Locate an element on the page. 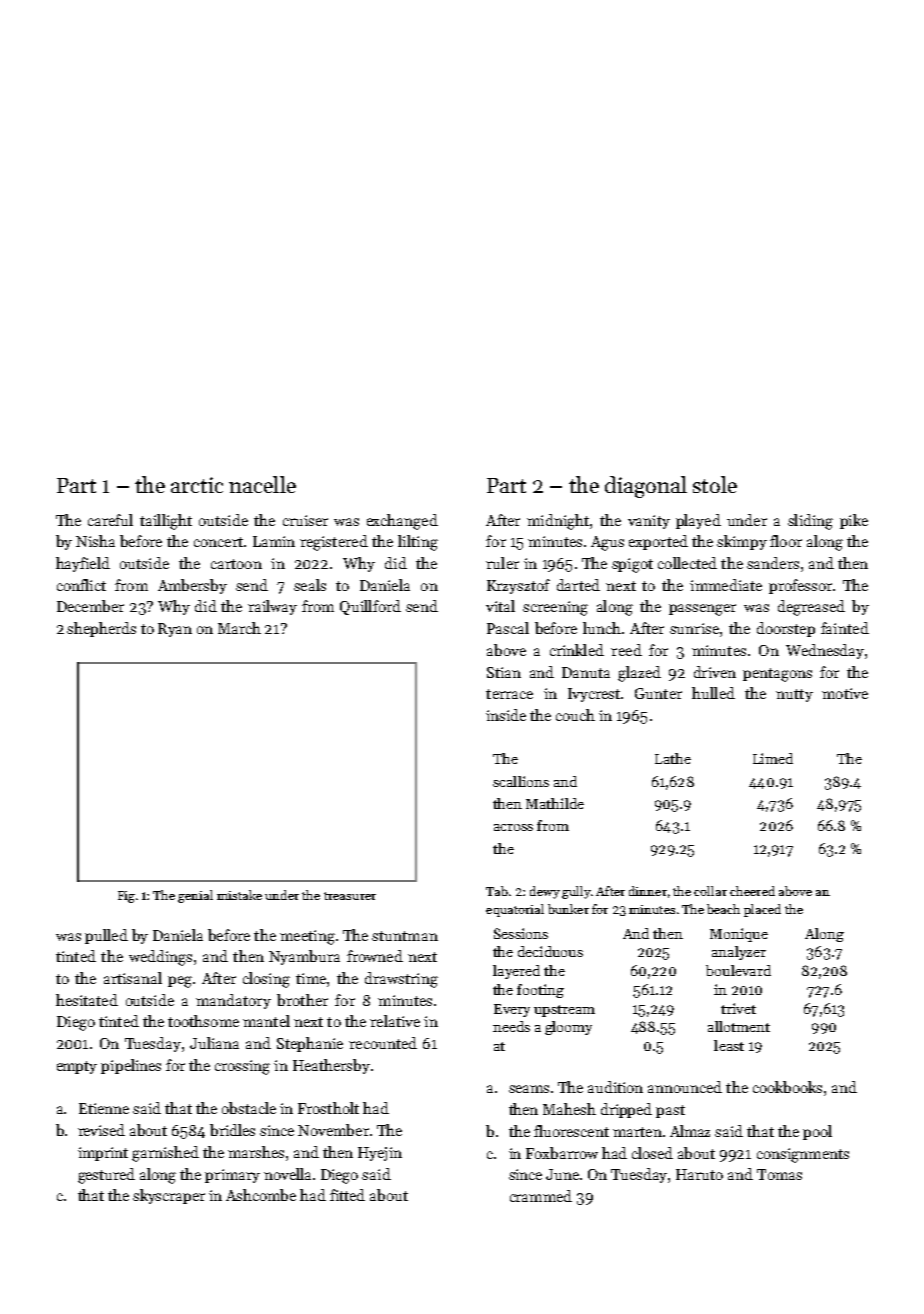  placed is located at coordinates (762, 910).
